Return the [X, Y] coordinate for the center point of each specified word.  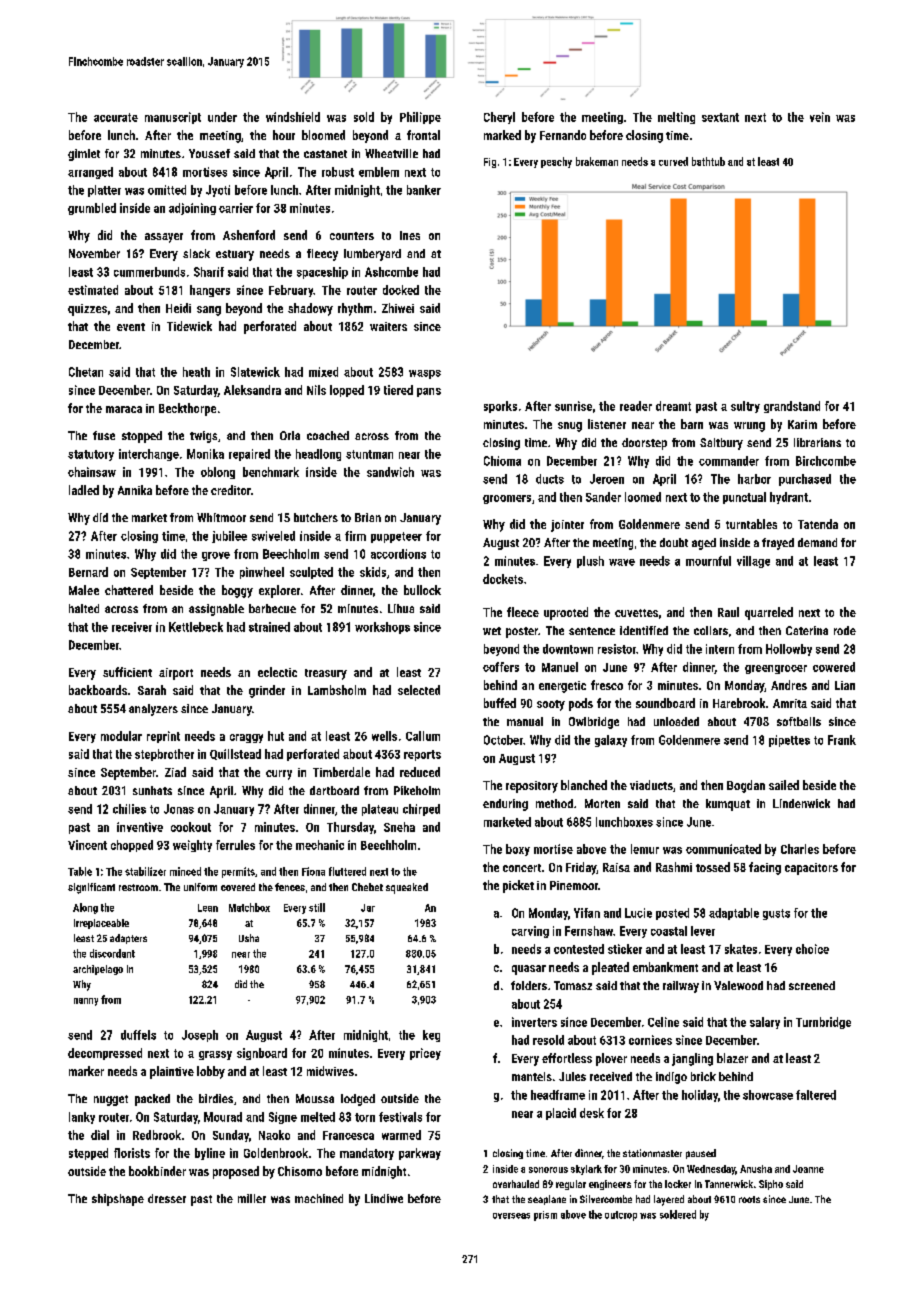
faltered [816, 1095]
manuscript [173, 118]
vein [820, 117]
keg [431, 1036]
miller [252, 1198]
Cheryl [499, 118]
